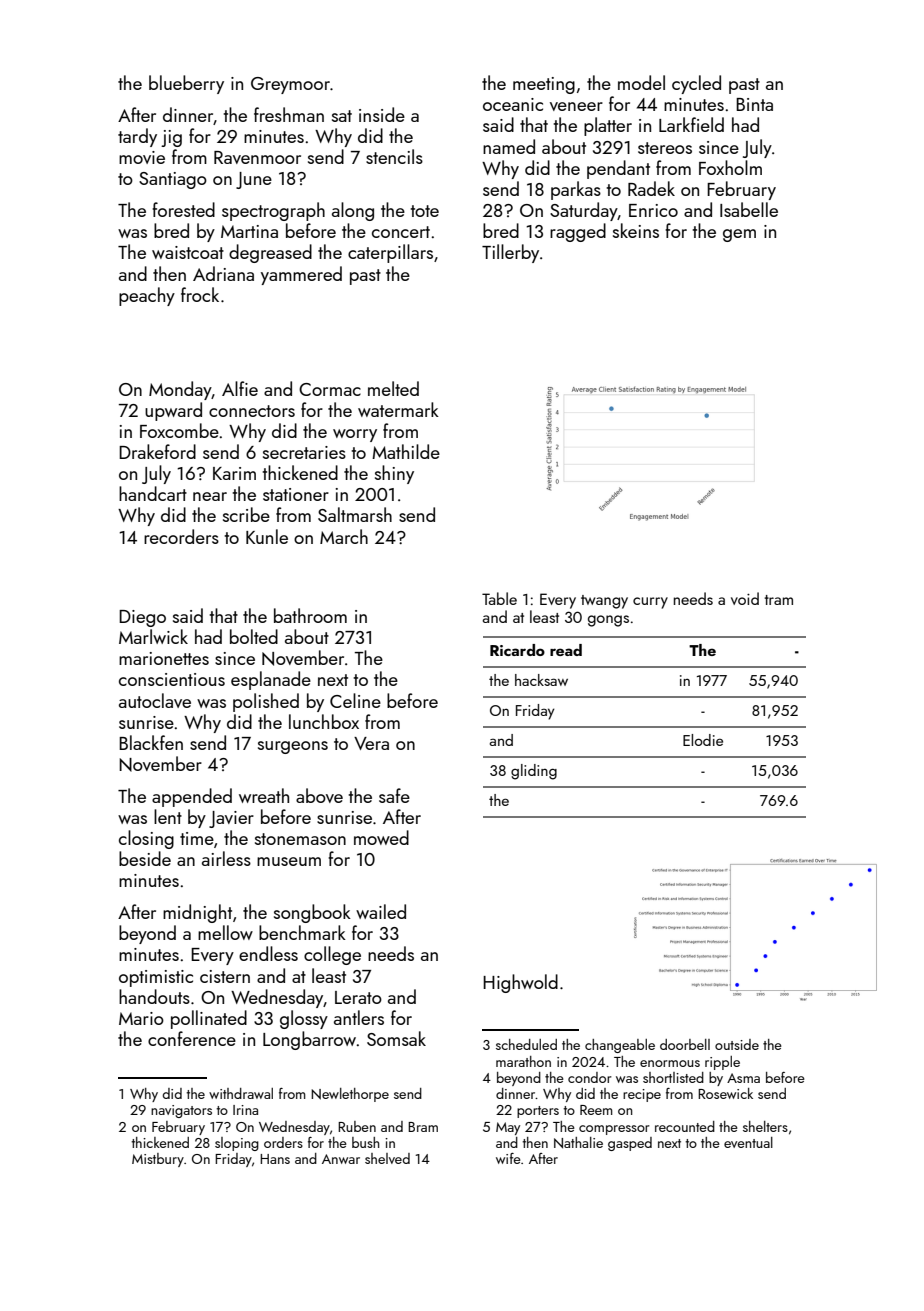 The width and height of the screenshot is (924, 1311). Describe the element at coordinates (749, 209) in the screenshot. I see `Isabelle` at that location.
